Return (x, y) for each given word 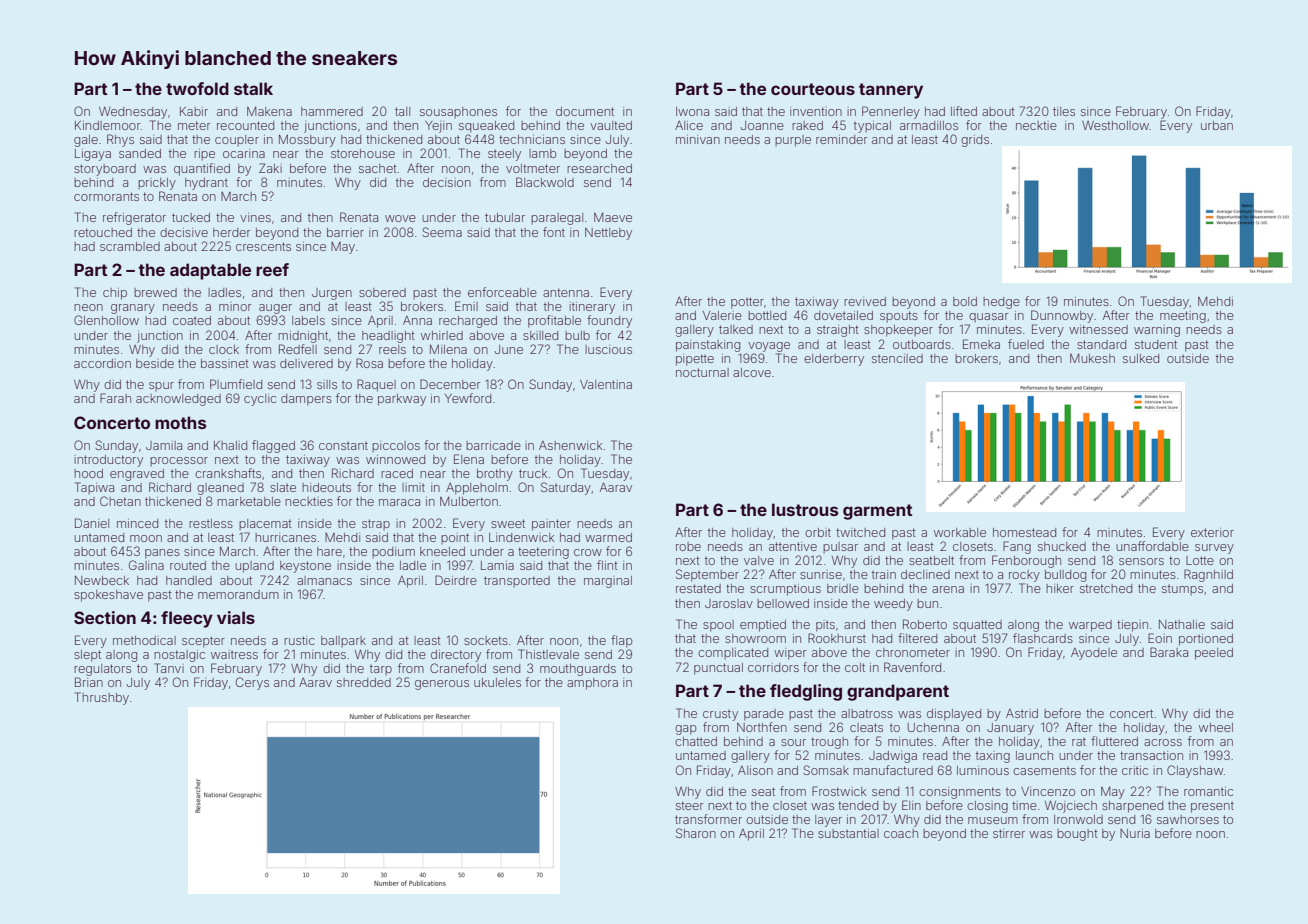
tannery (891, 91)
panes (162, 554)
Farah (115, 398)
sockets (486, 640)
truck (533, 473)
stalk (253, 88)
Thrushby (102, 698)
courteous (813, 89)
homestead (1024, 532)
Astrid (1022, 713)
